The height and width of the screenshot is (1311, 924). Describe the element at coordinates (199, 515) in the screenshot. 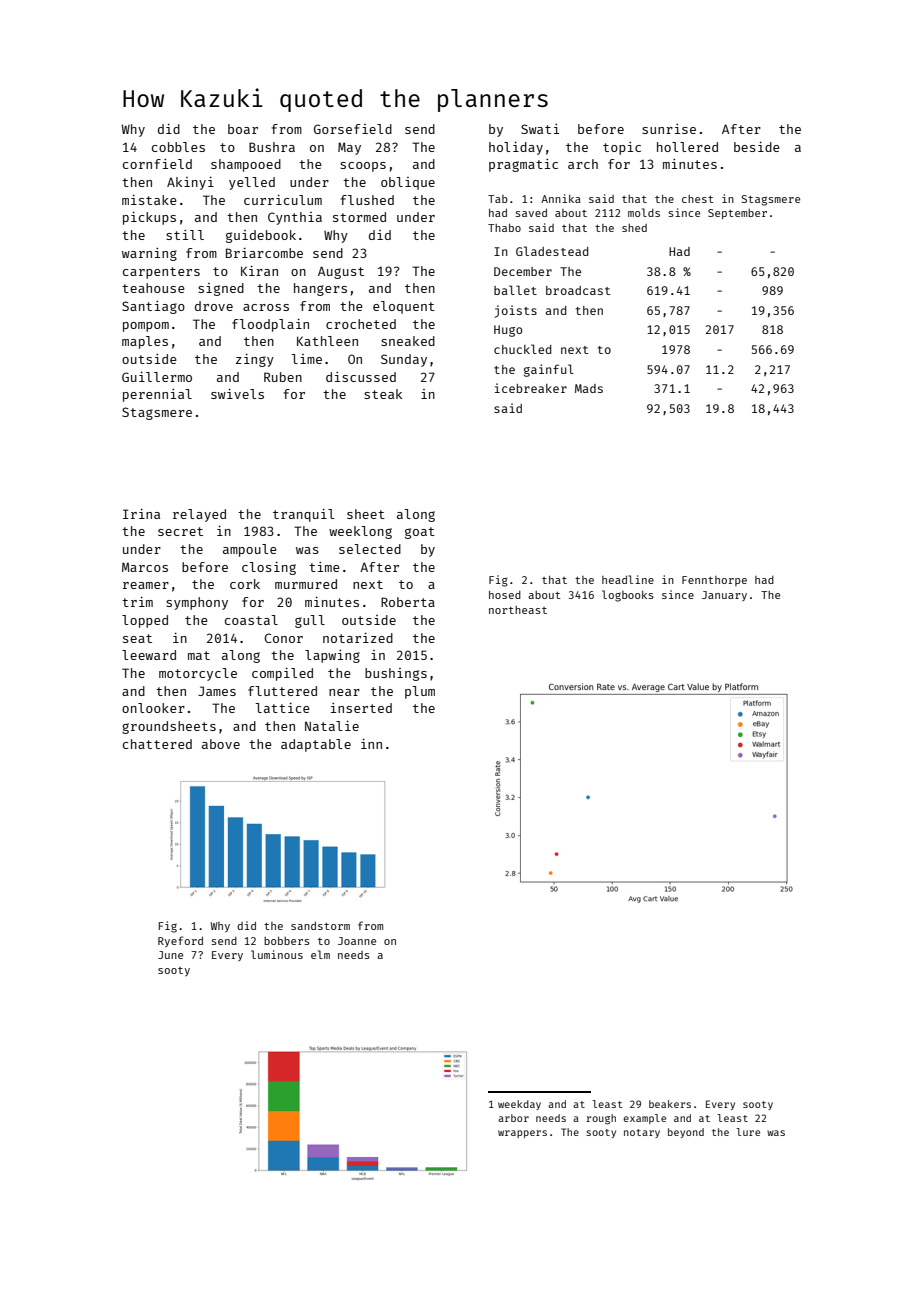

I see `relayed` at that location.
